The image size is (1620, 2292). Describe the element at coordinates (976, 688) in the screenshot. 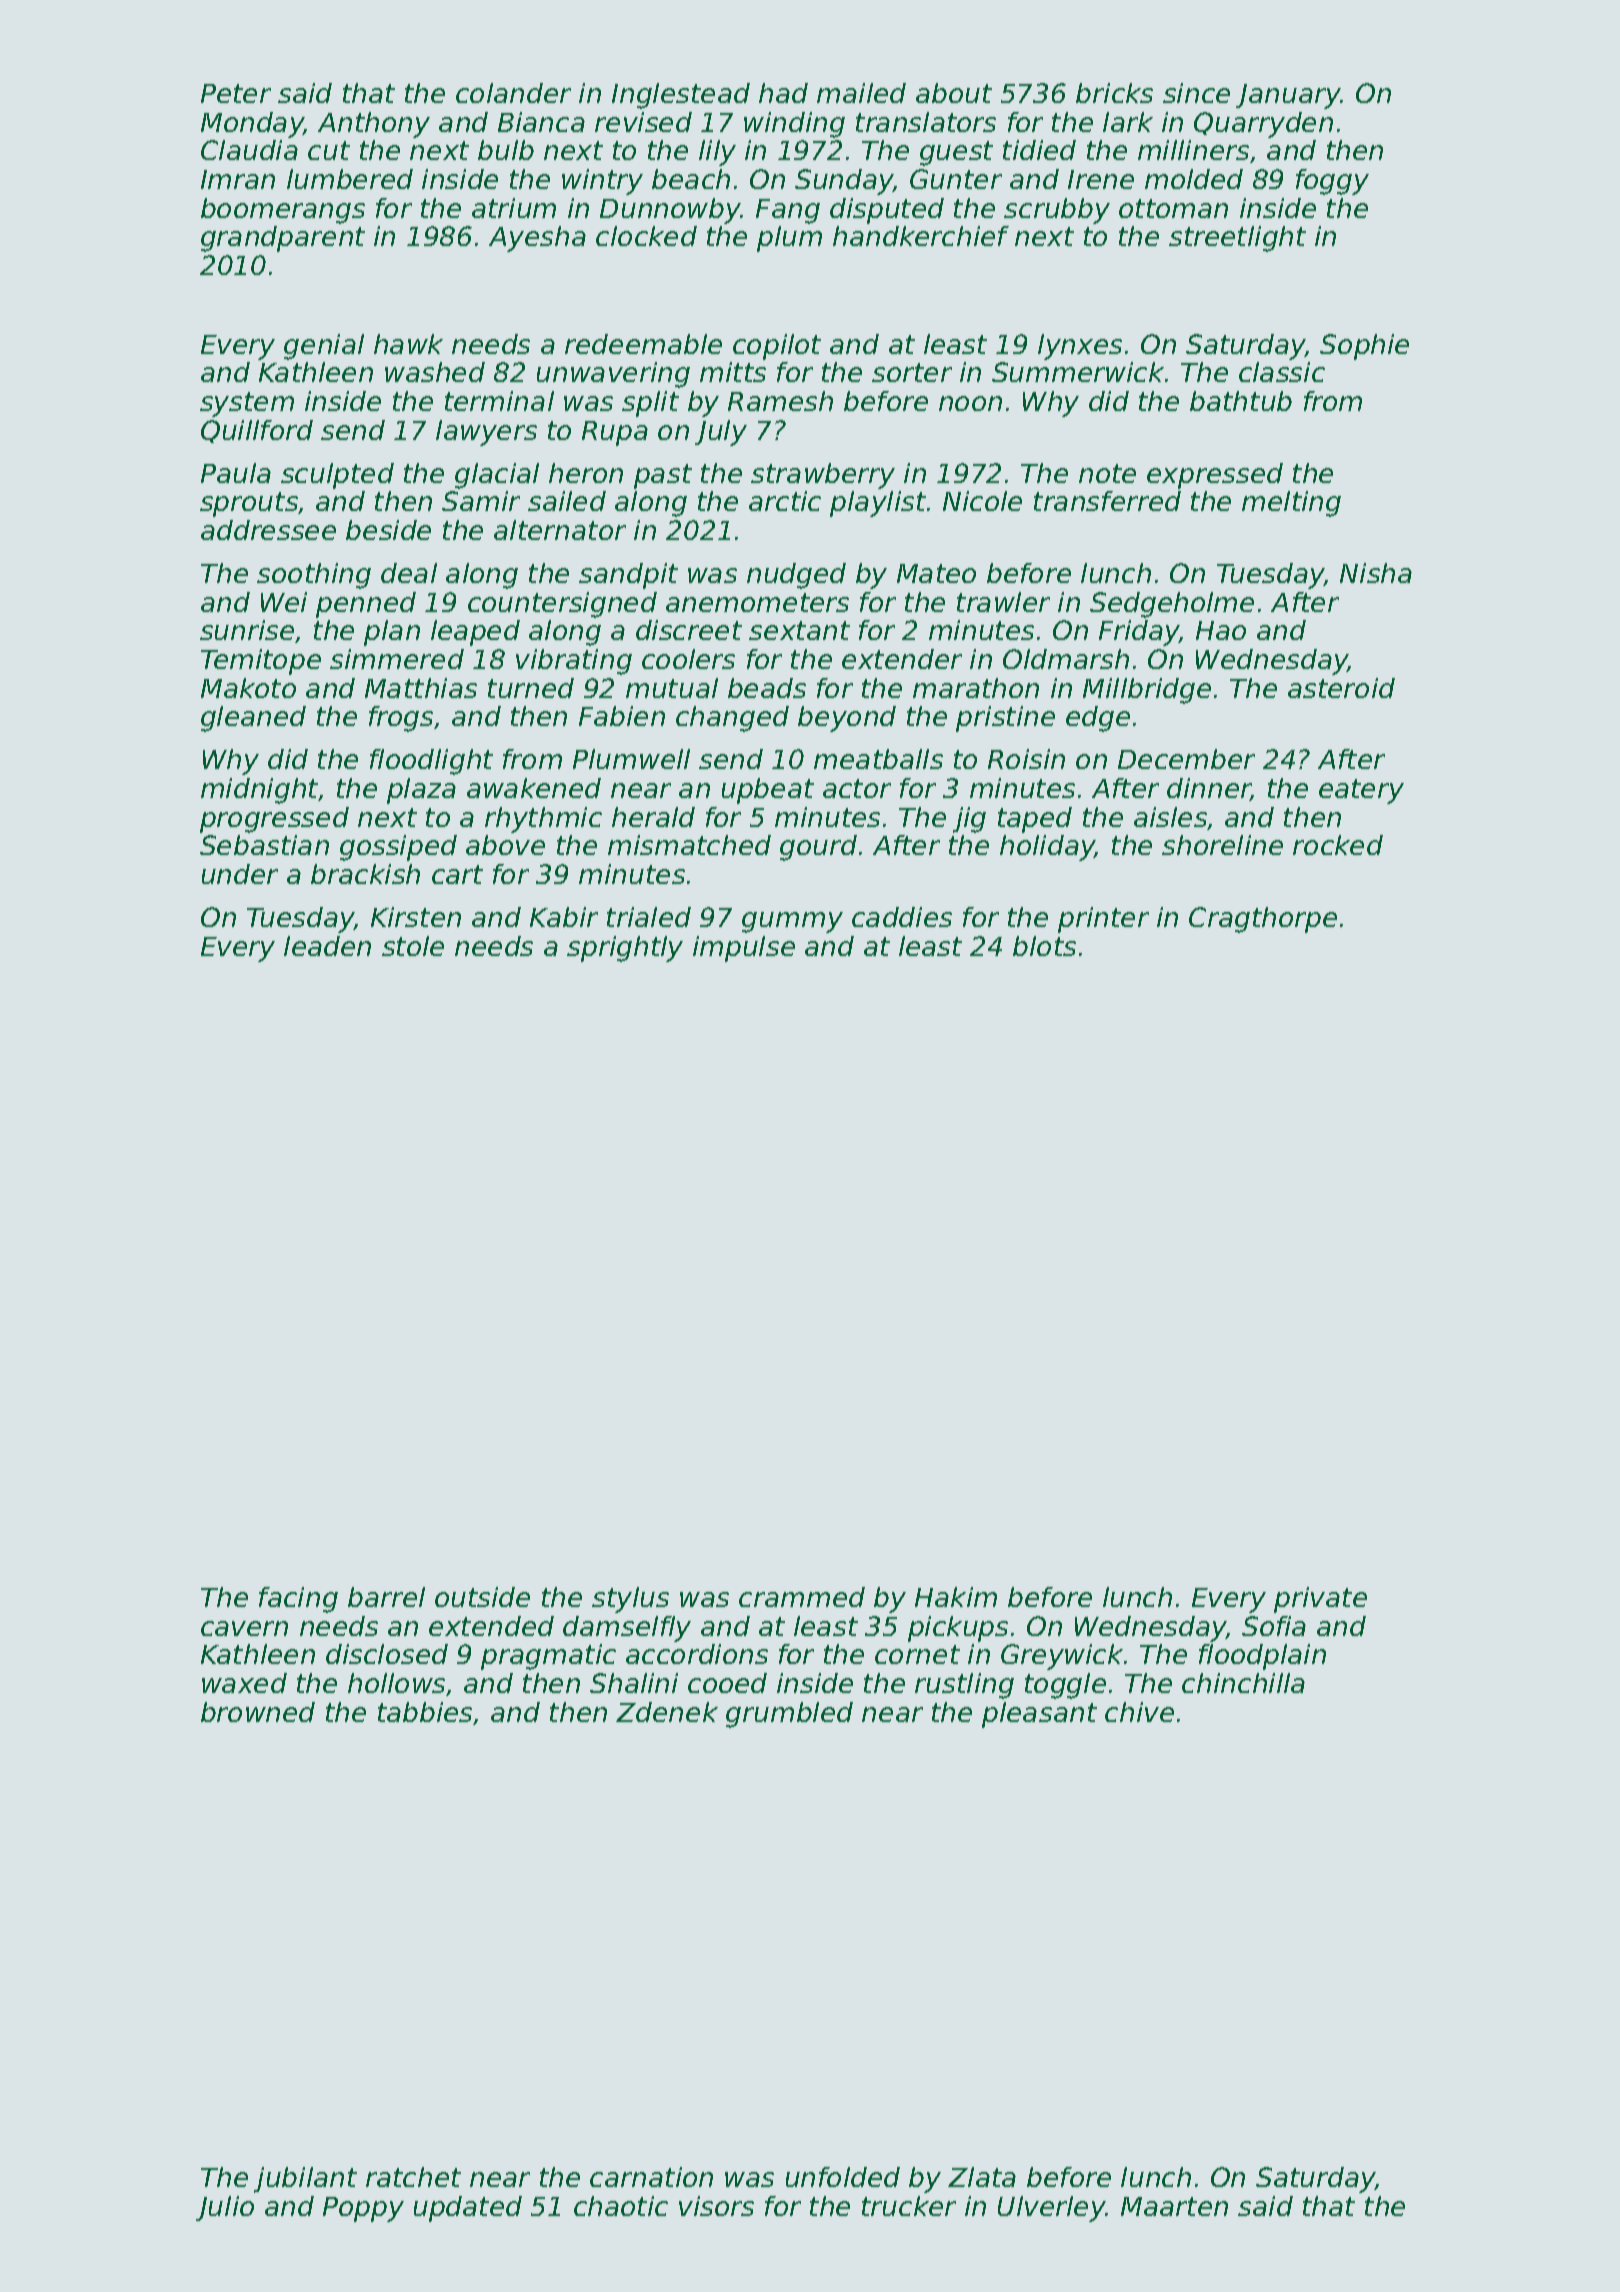

I see `marathon` at that location.
